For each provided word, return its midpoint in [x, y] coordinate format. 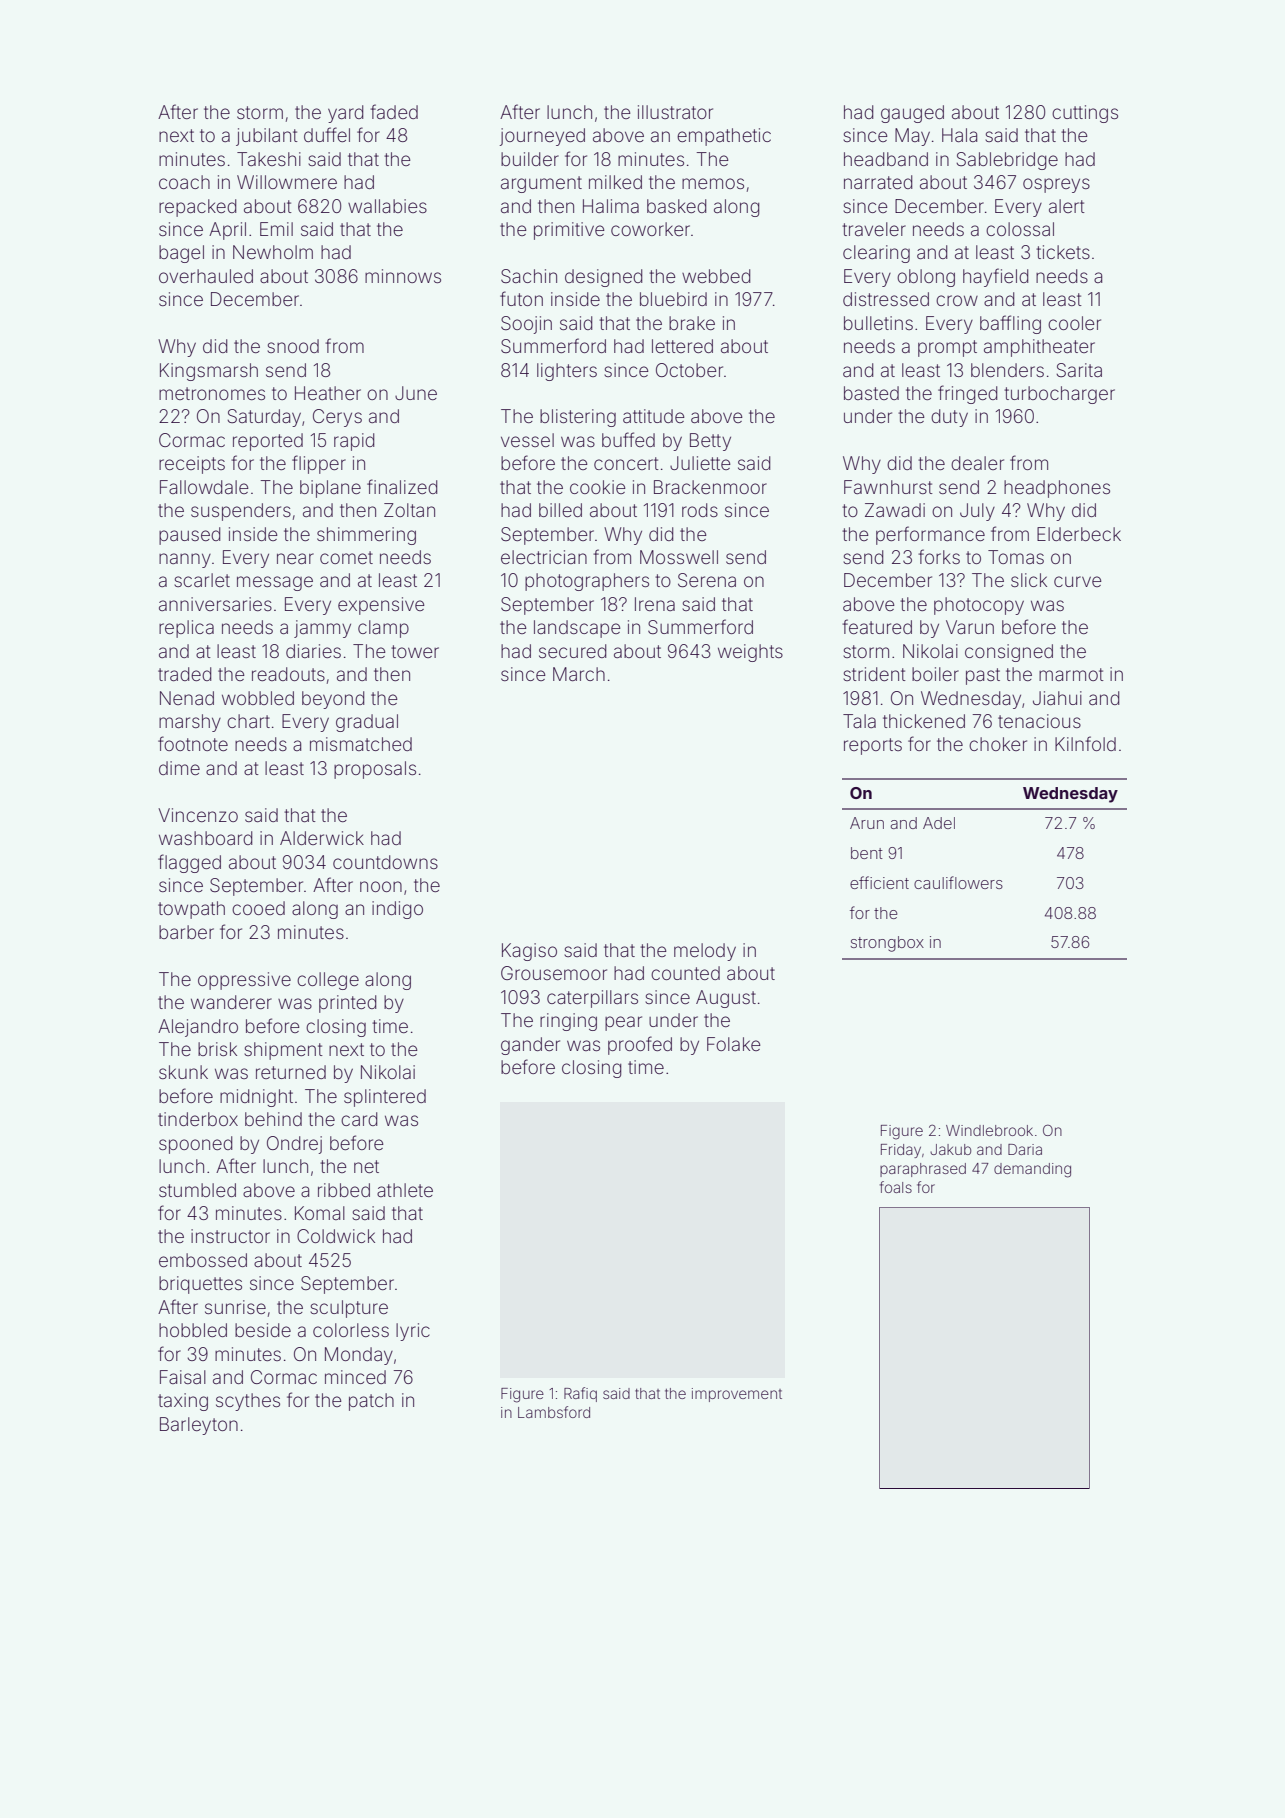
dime [179, 768]
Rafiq [580, 1394]
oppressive [244, 981]
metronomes [212, 393]
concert [626, 463]
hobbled [193, 1330]
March [579, 674]
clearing [876, 254]
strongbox [887, 944]
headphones [1057, 489]
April [227, 231]
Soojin [526, 325]
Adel [939, 823]
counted [685, 973]
